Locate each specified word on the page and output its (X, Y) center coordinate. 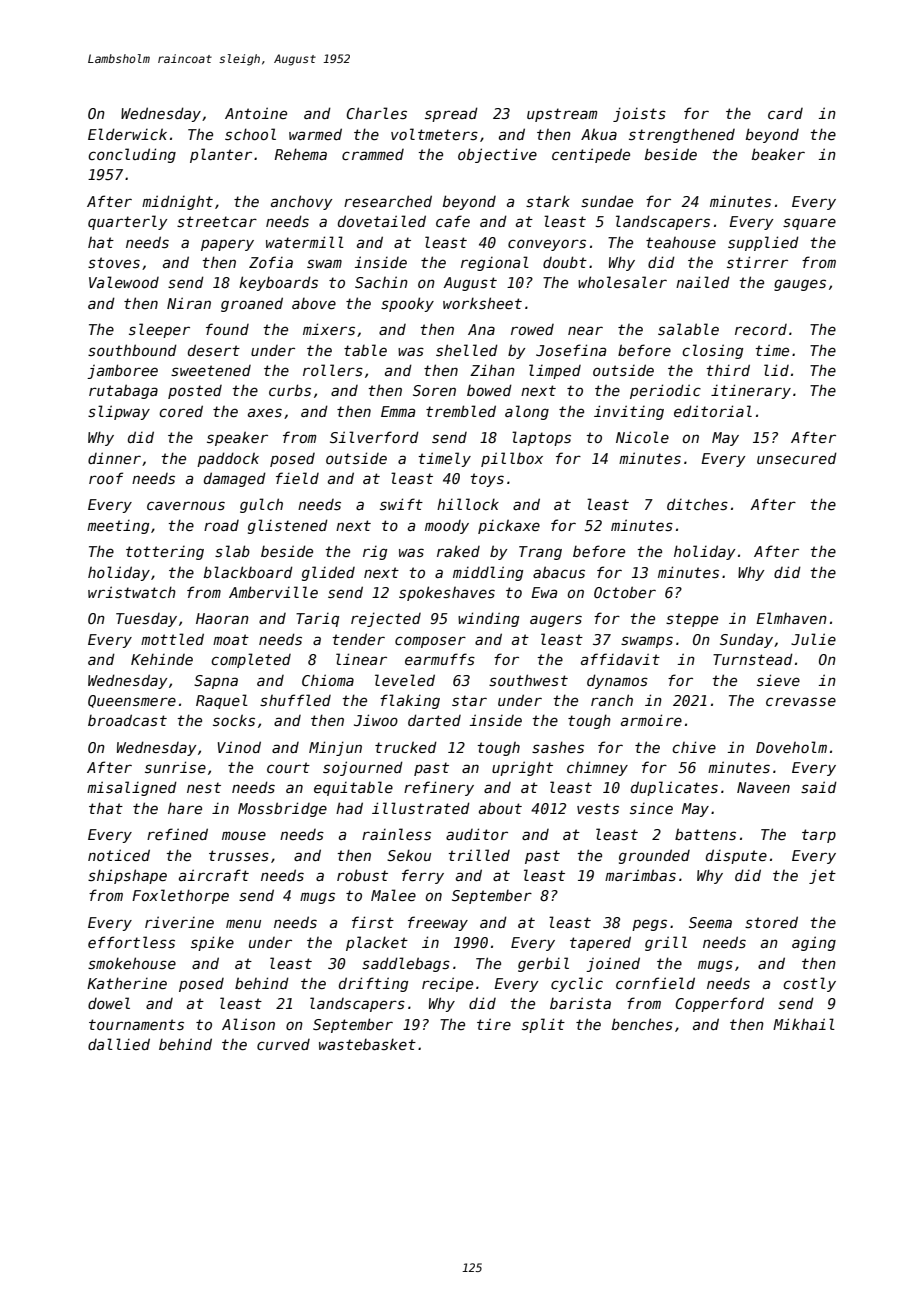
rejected (386, 619)
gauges (800, 285)
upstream (562, 115)
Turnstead (753, 659)
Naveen (763, 787)
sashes (558, 747)
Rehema (301, 154)
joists (639, 114)
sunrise (175, 767)
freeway (438, 923)
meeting (118, 527)
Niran (189, 303)
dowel (109, 1003)
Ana (481, 329)
